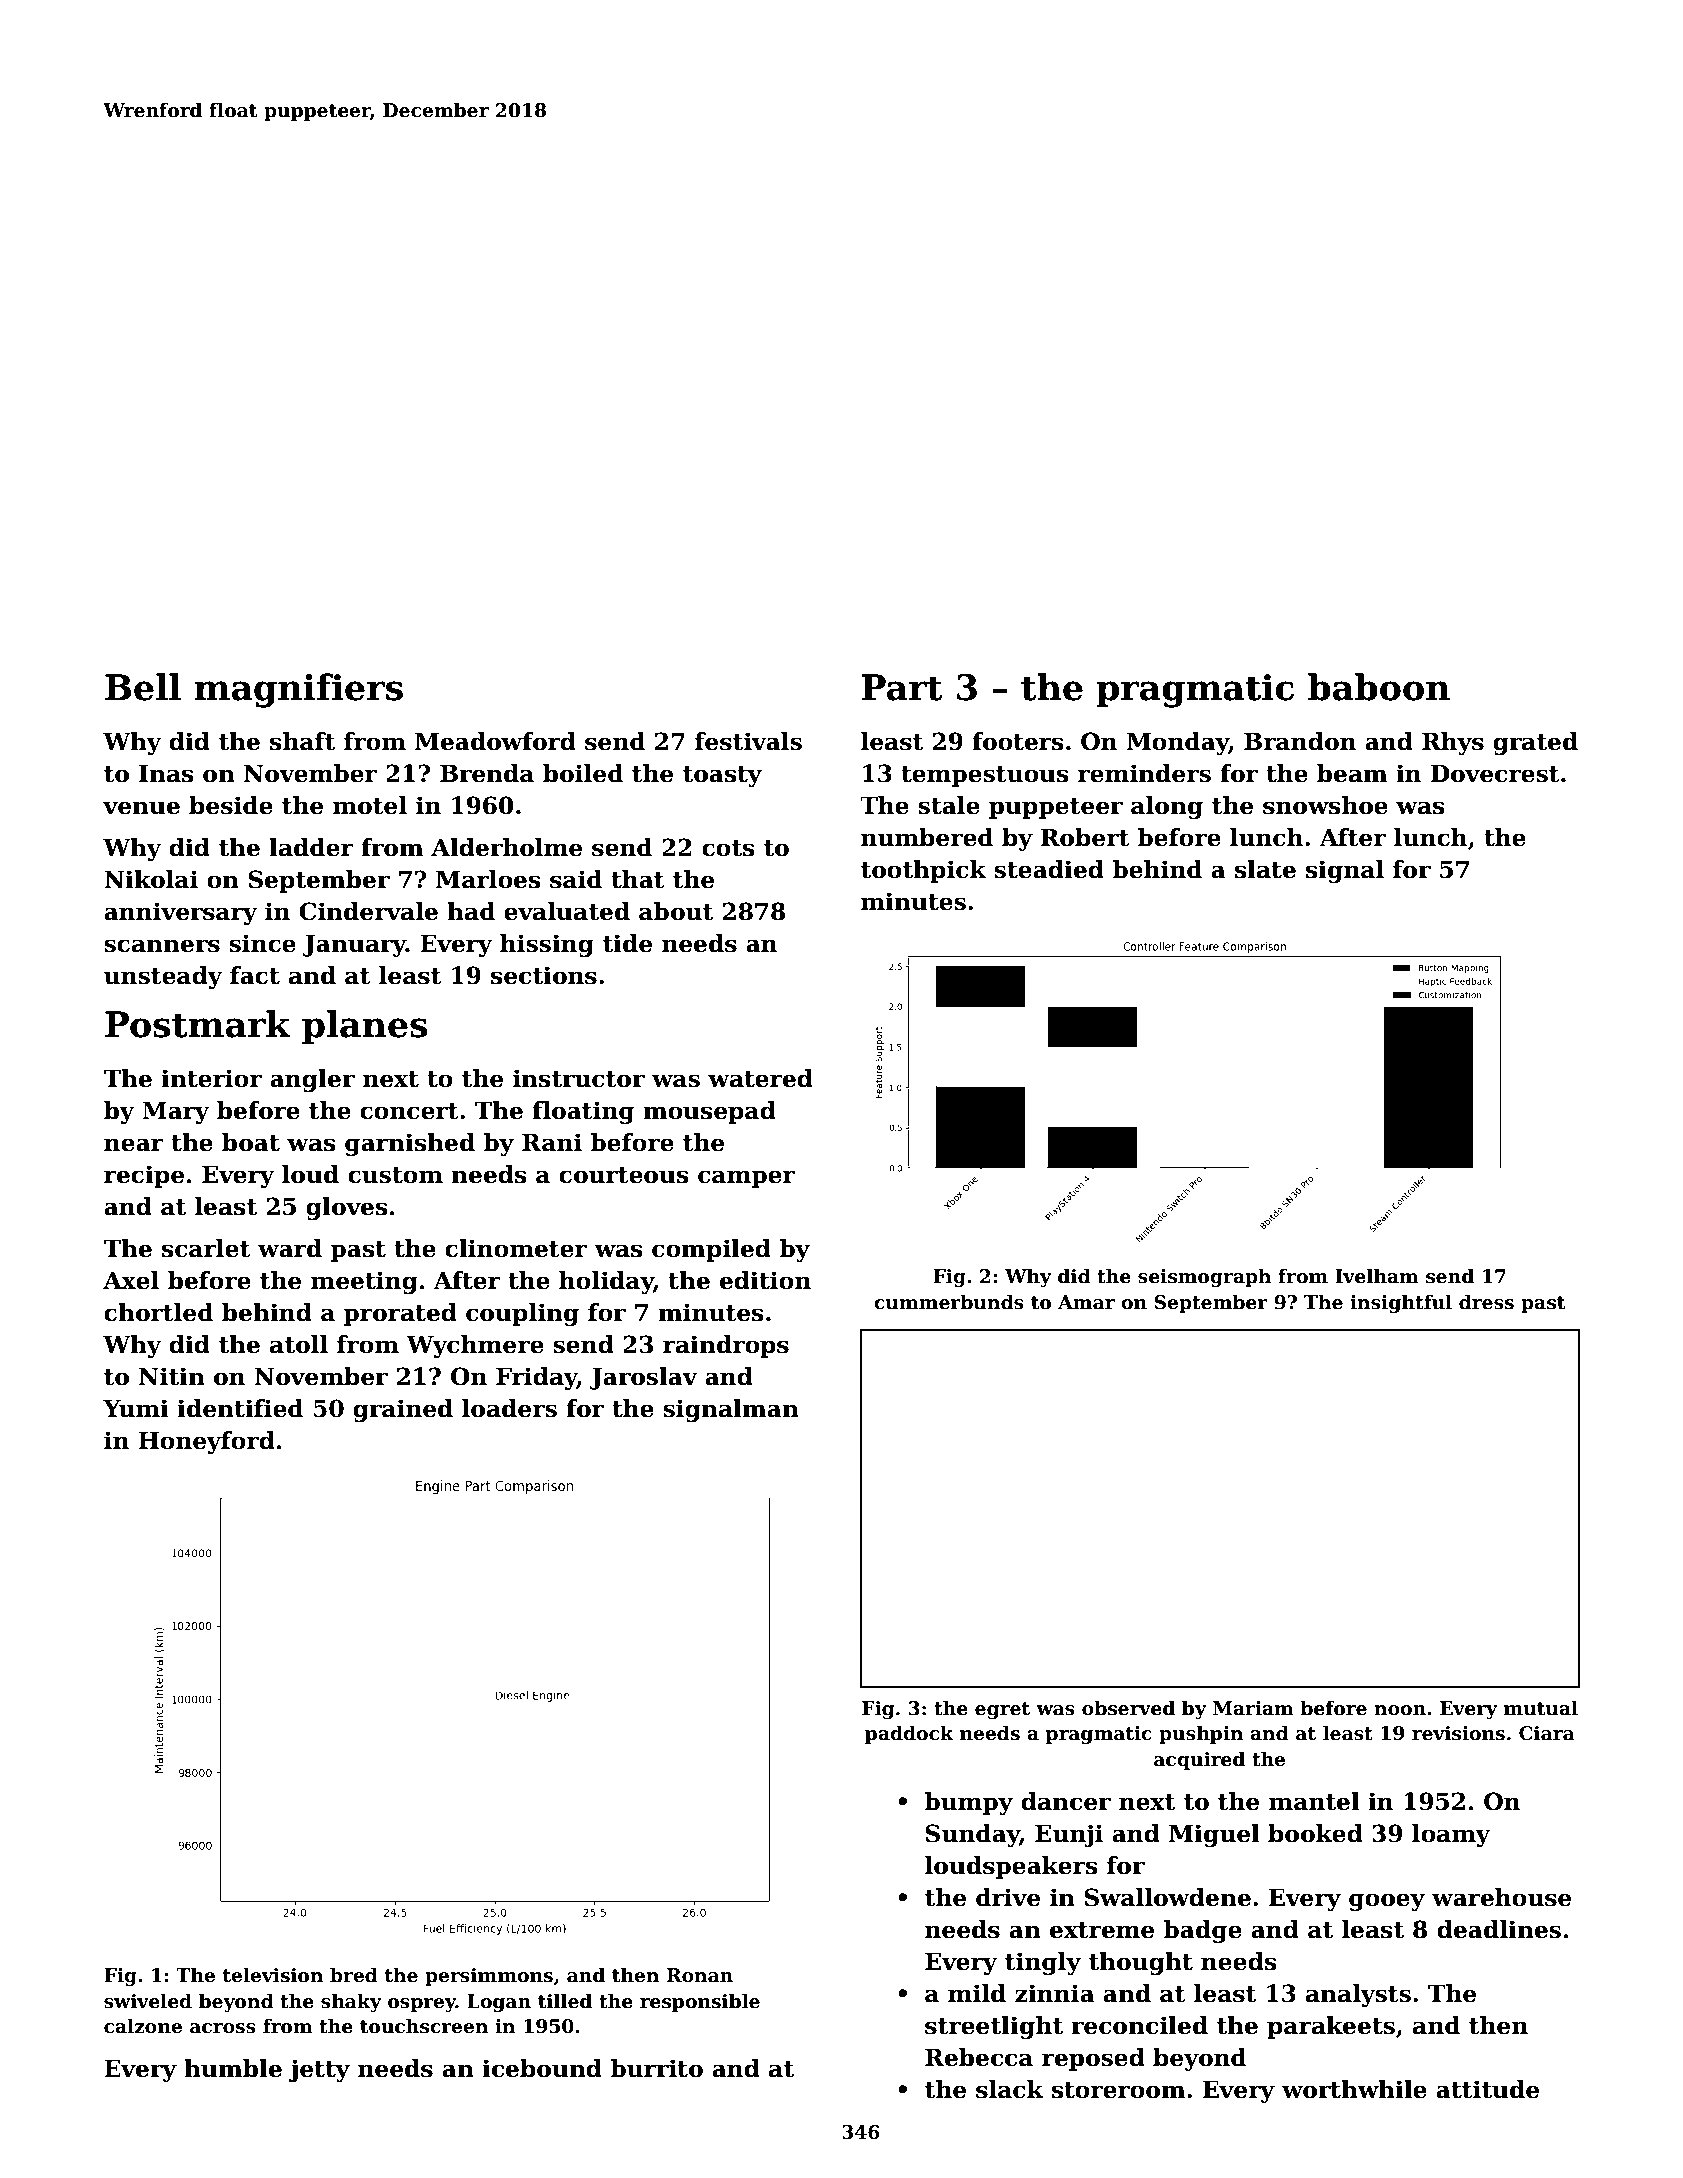 The image size is (1683, 2178). What do you see at coordinates (319, 2070) in the document?
I see `jetty` at bounding box center [319, 2070].
